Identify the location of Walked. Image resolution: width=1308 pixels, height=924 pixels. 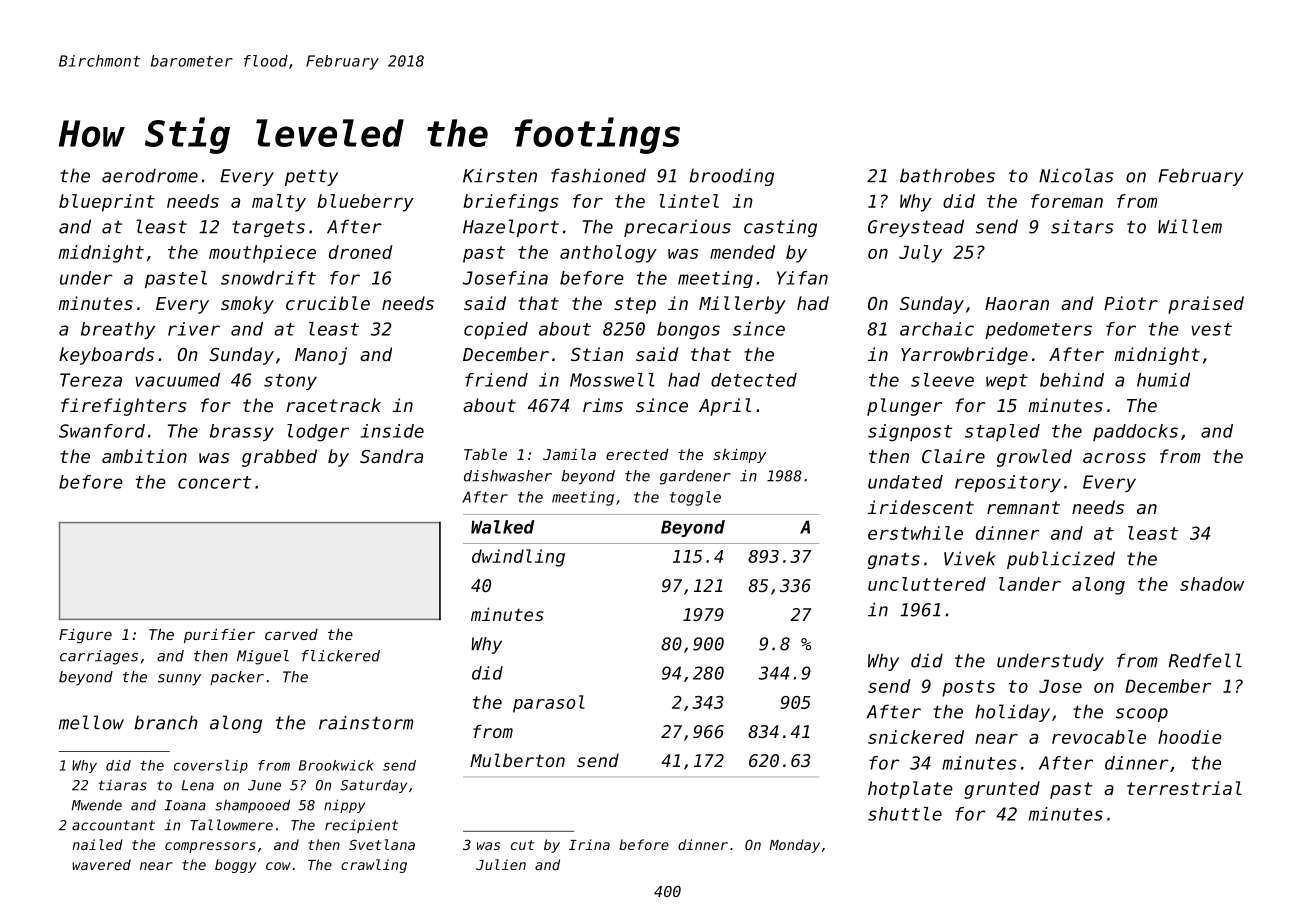
(502, 527).
